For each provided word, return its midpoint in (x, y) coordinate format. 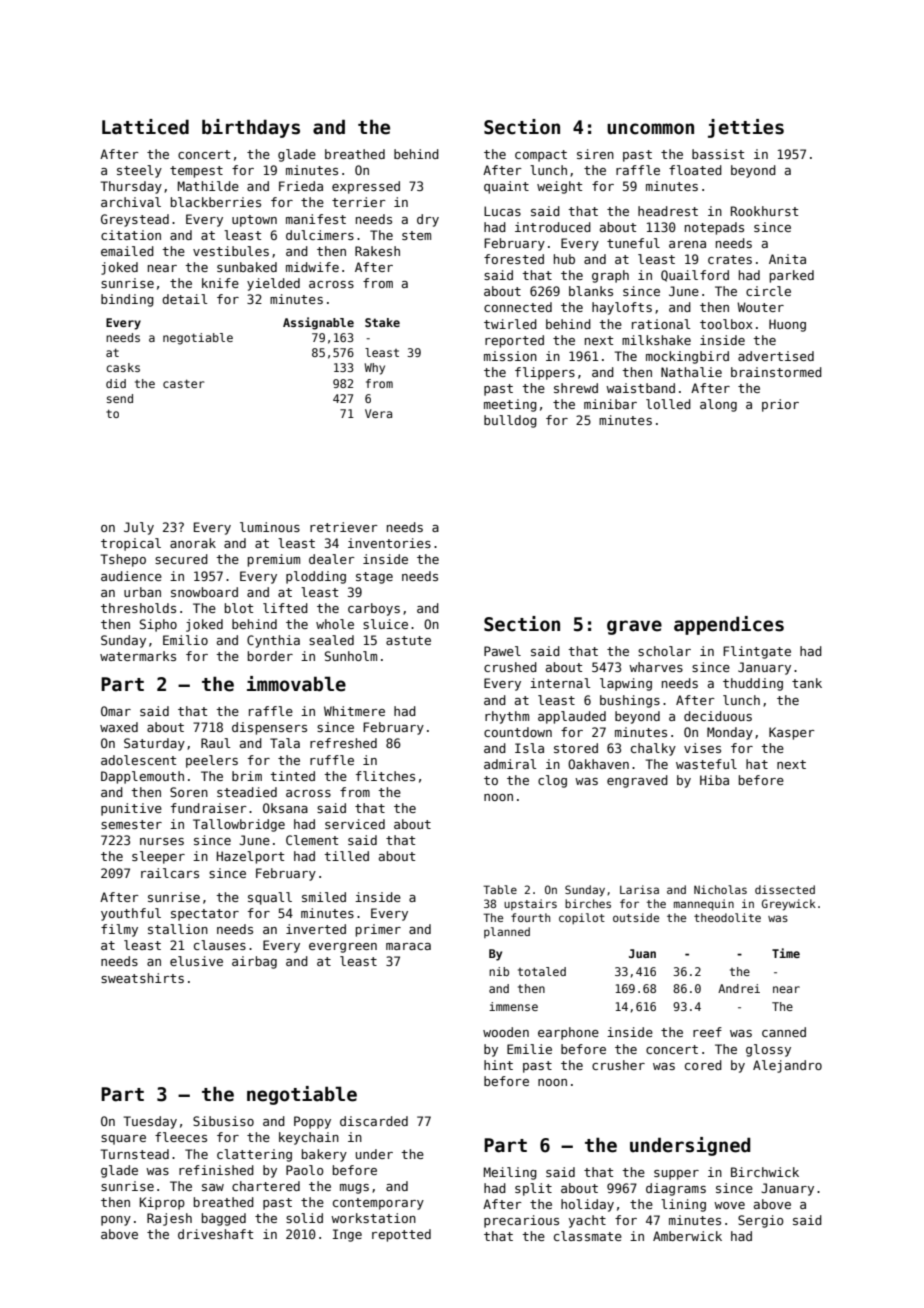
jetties (746, 128)
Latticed (145, 127)
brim (247, 776)
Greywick (789, 905)
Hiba (714, 780)
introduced (553, 227)
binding (127, 300)
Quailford (695, 276)
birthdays (251, 128)
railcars (170, 873)
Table (500, 889)
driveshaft (215, 1234)
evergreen (343, 948)
